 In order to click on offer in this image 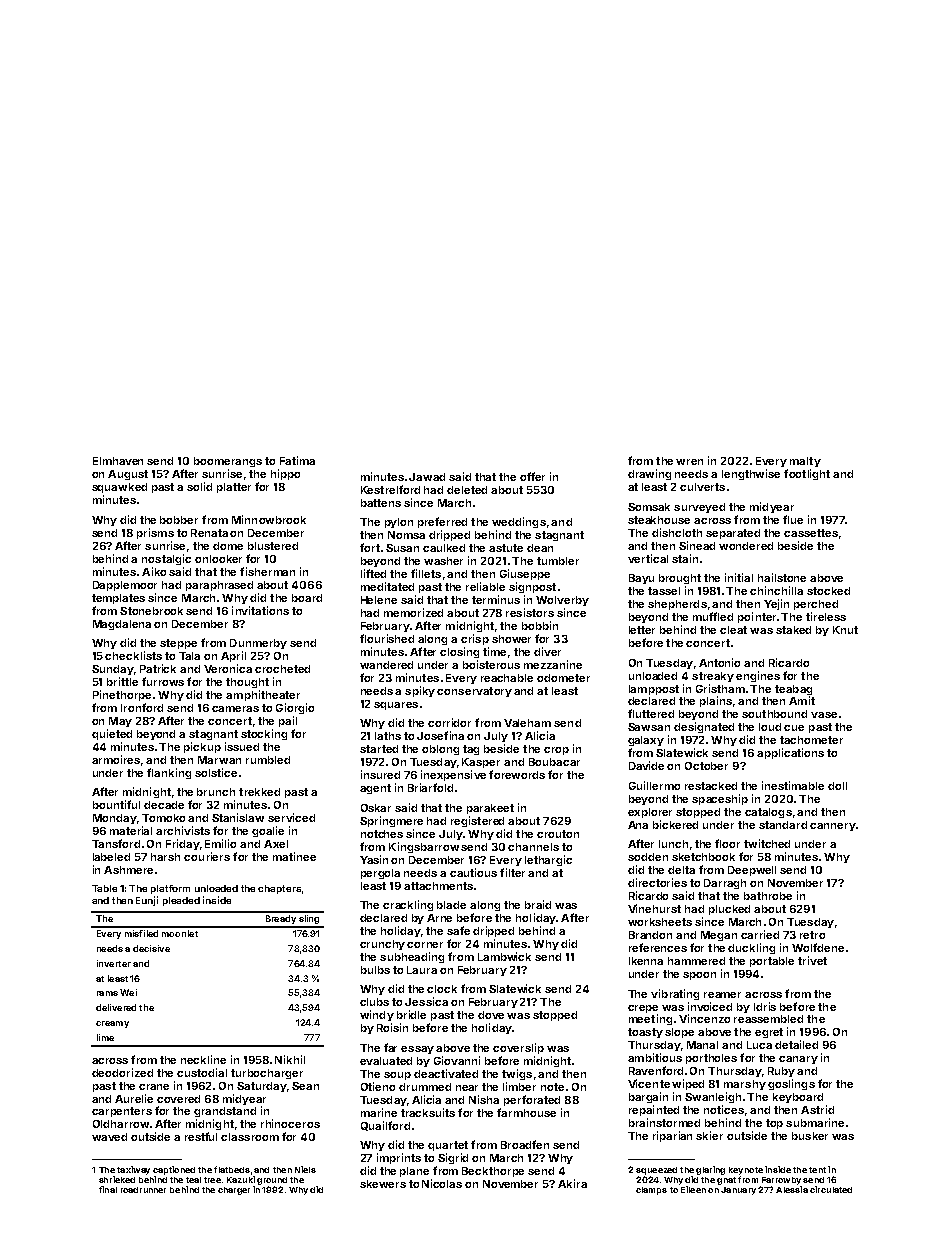, I will do `click(532, 476)`.
